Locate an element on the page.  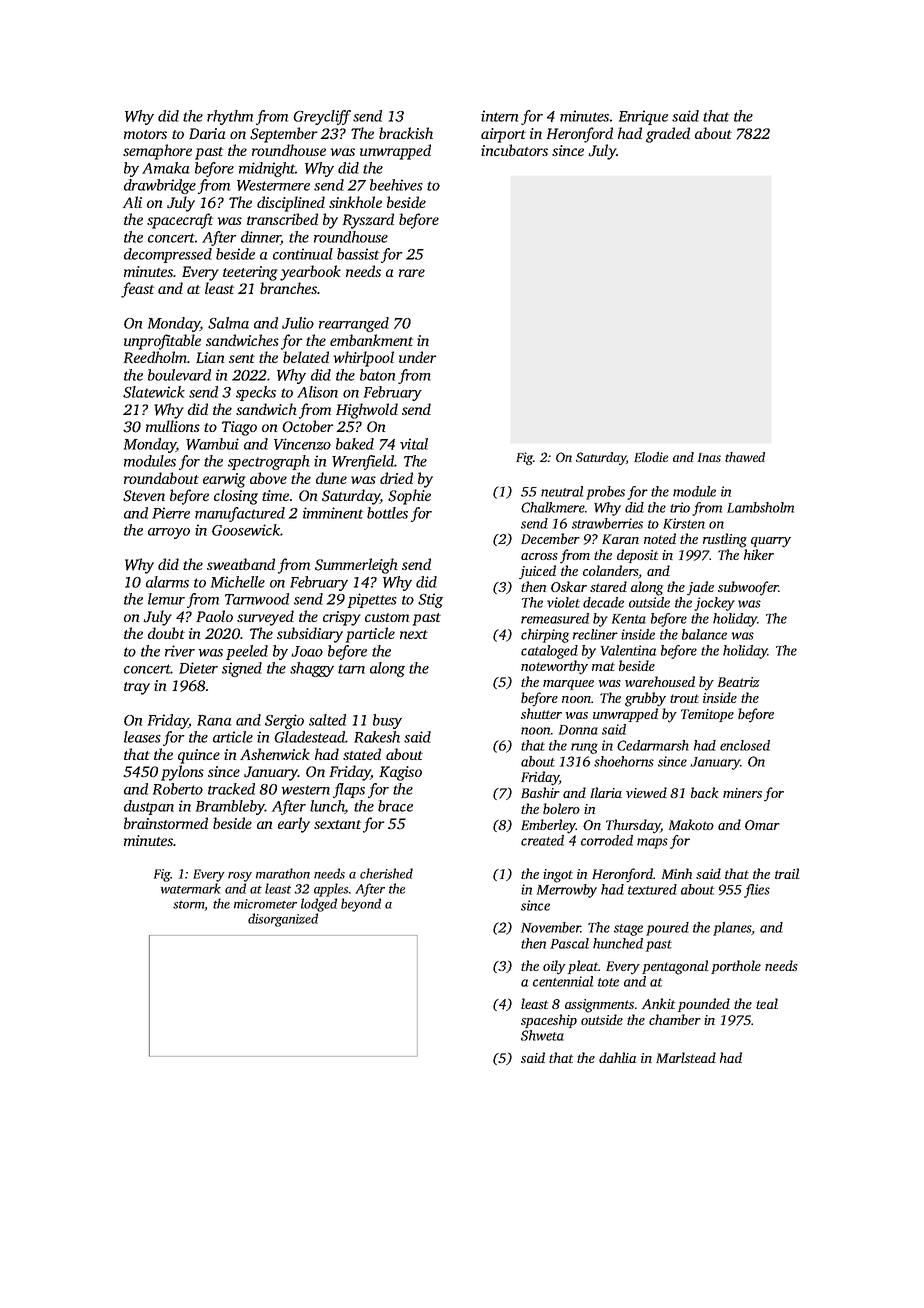
Shweta is located at coordinates (542, 1035).
